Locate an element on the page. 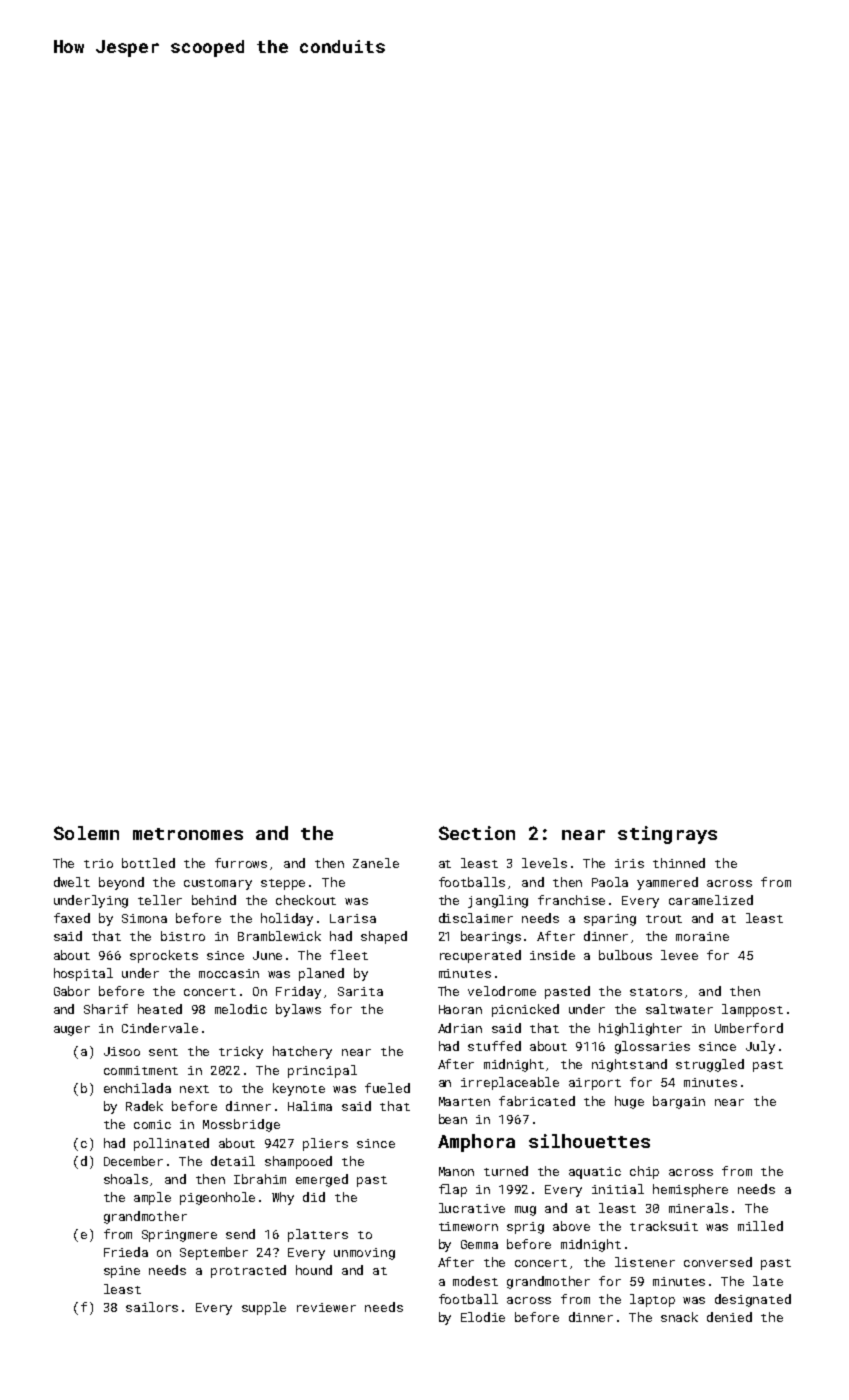 This page has height=1400, width=849. bargain is located at coordinates (679, 1102).
